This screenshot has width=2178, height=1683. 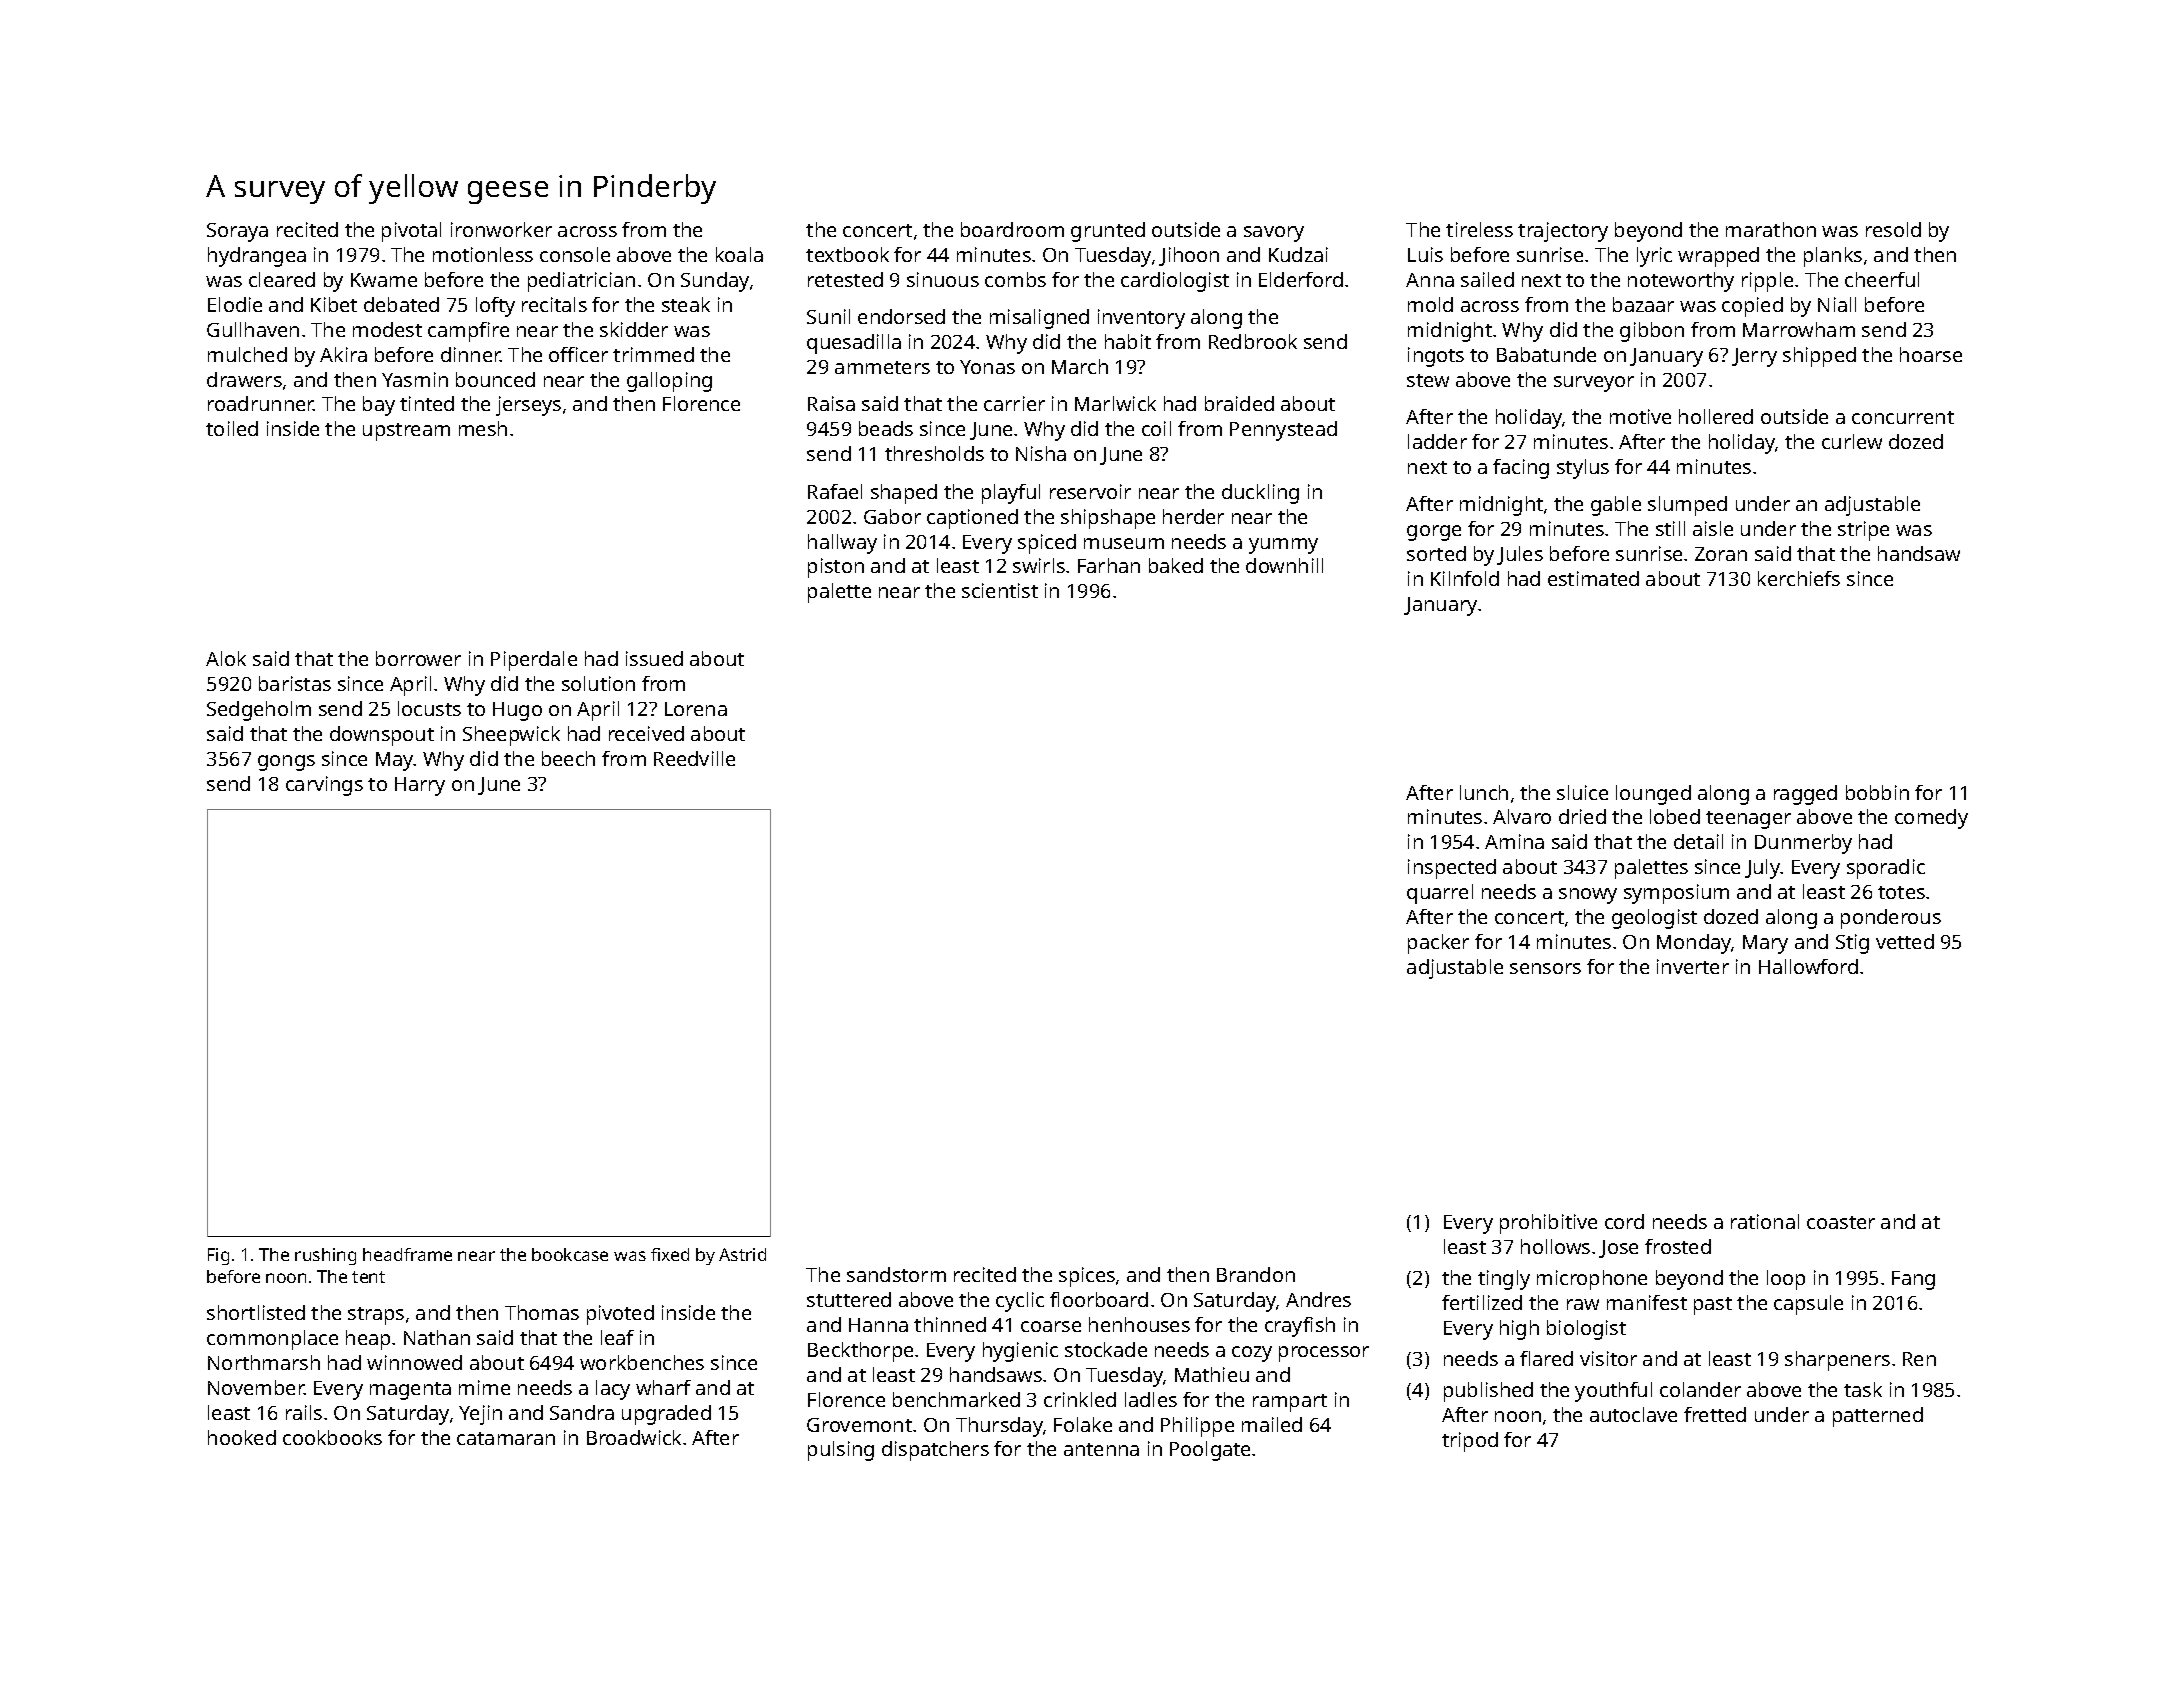 What do you see at coordinates (1841, 1222) in the screenshot?
I see `coaster` at bounding box center [1841, 1222].
